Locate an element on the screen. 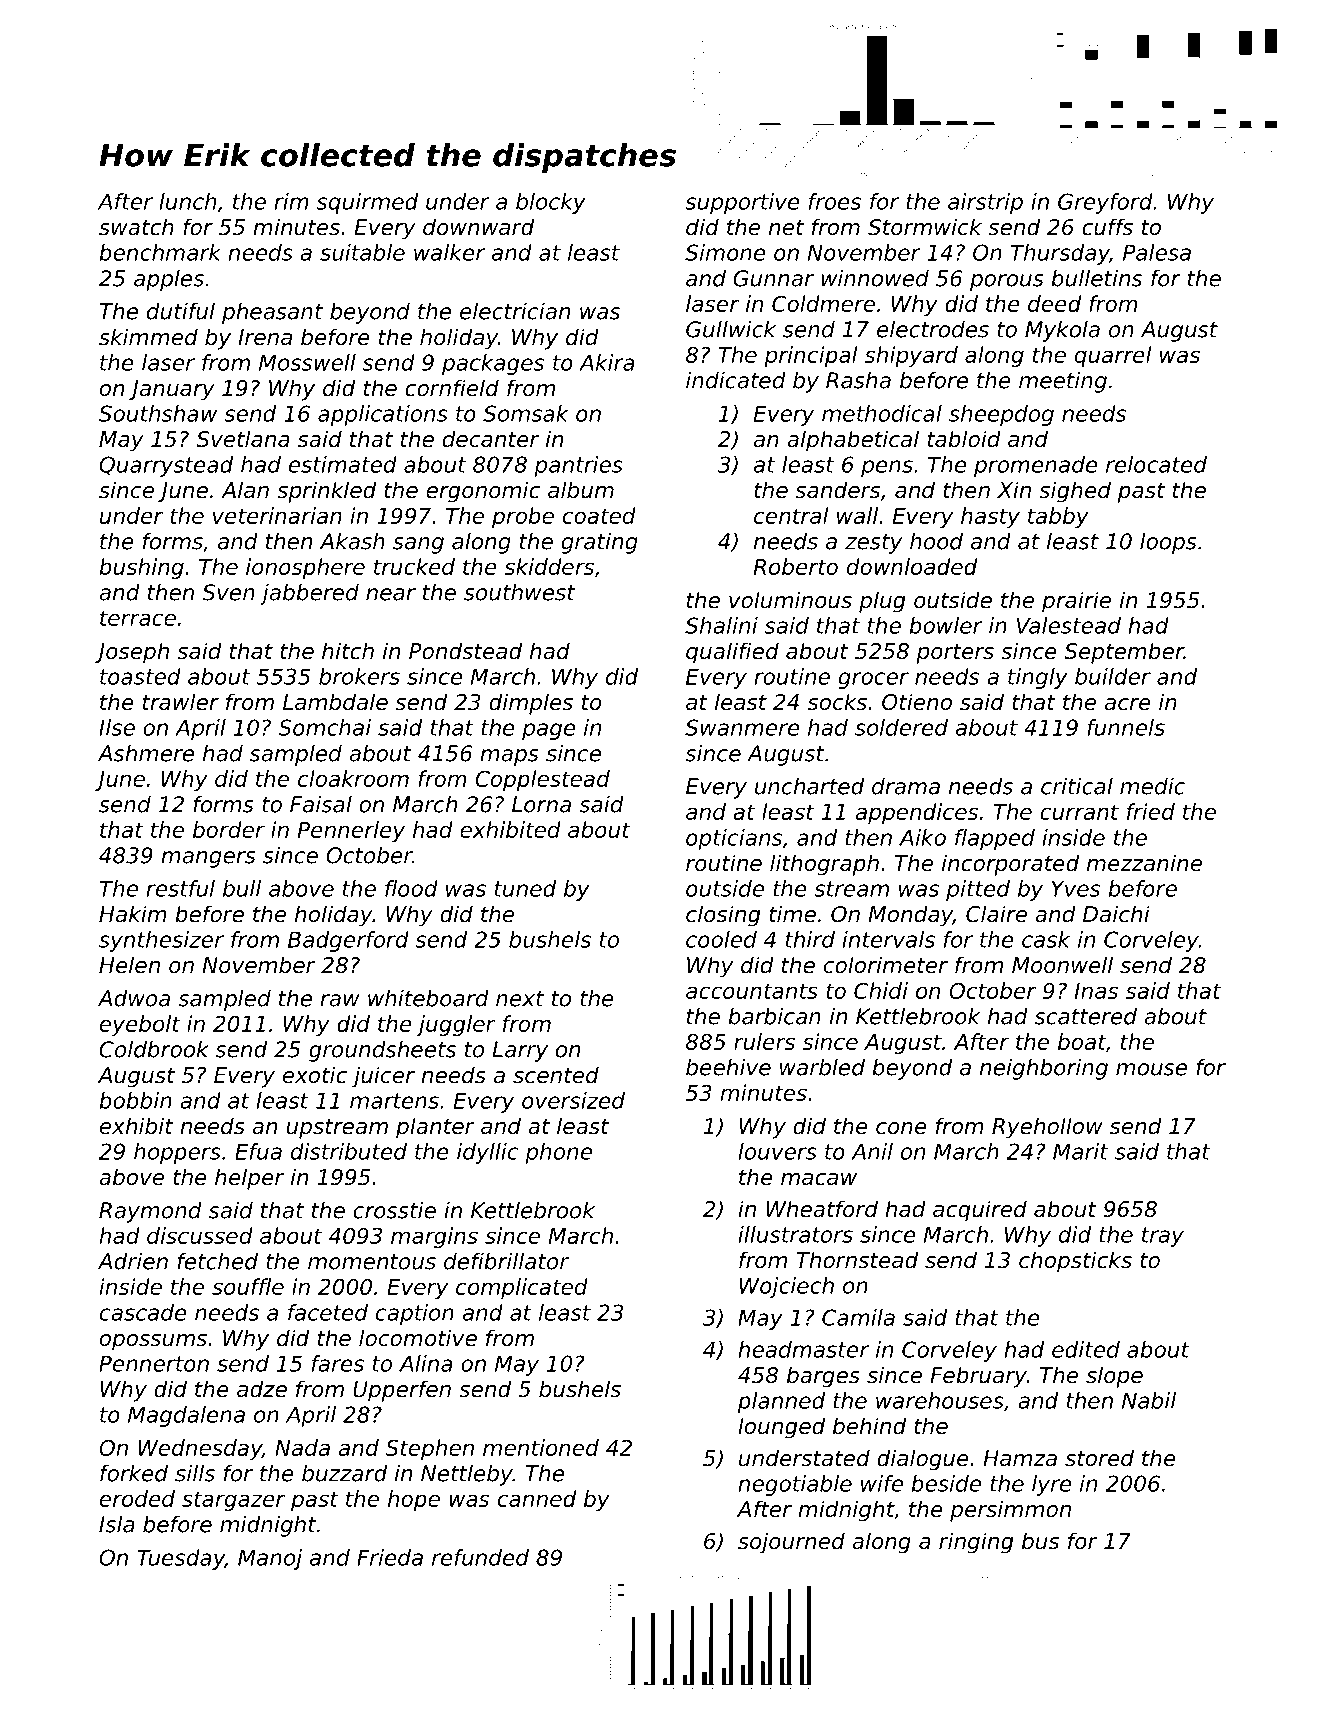 The height and width of the screenshot is (1714, 1324). Quarrystead is located at coordinates (166, 466).
